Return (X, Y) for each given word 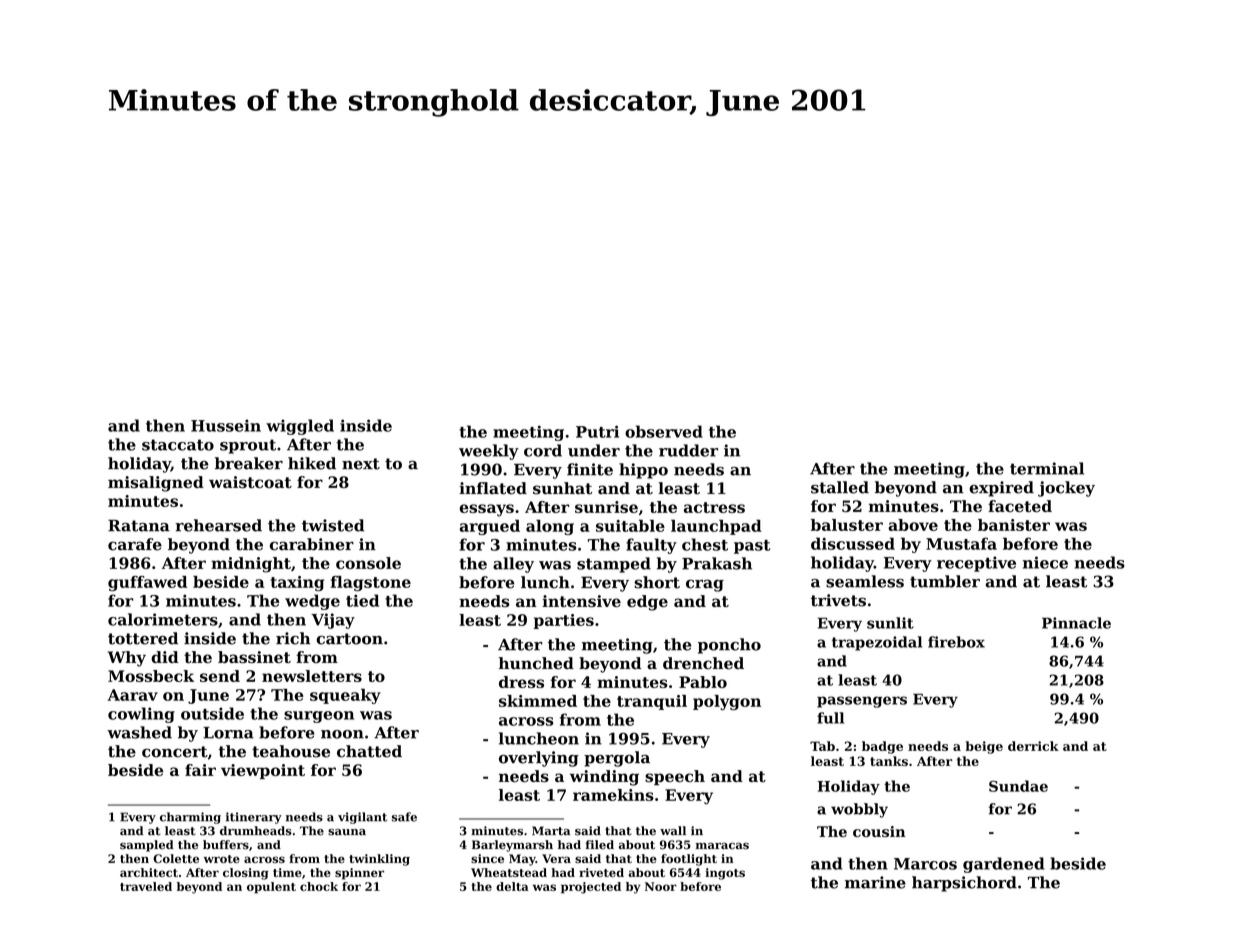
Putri (597, 431)
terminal (1047, 468)
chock (319, 886)
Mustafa (961, 543)
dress (521, 682)
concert (175, 752)
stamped (614, 565)
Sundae (1018, 786)
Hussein (226, 425)
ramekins (613, 795)
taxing (297, 583)
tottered (143, 638)
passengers (862, 702)
